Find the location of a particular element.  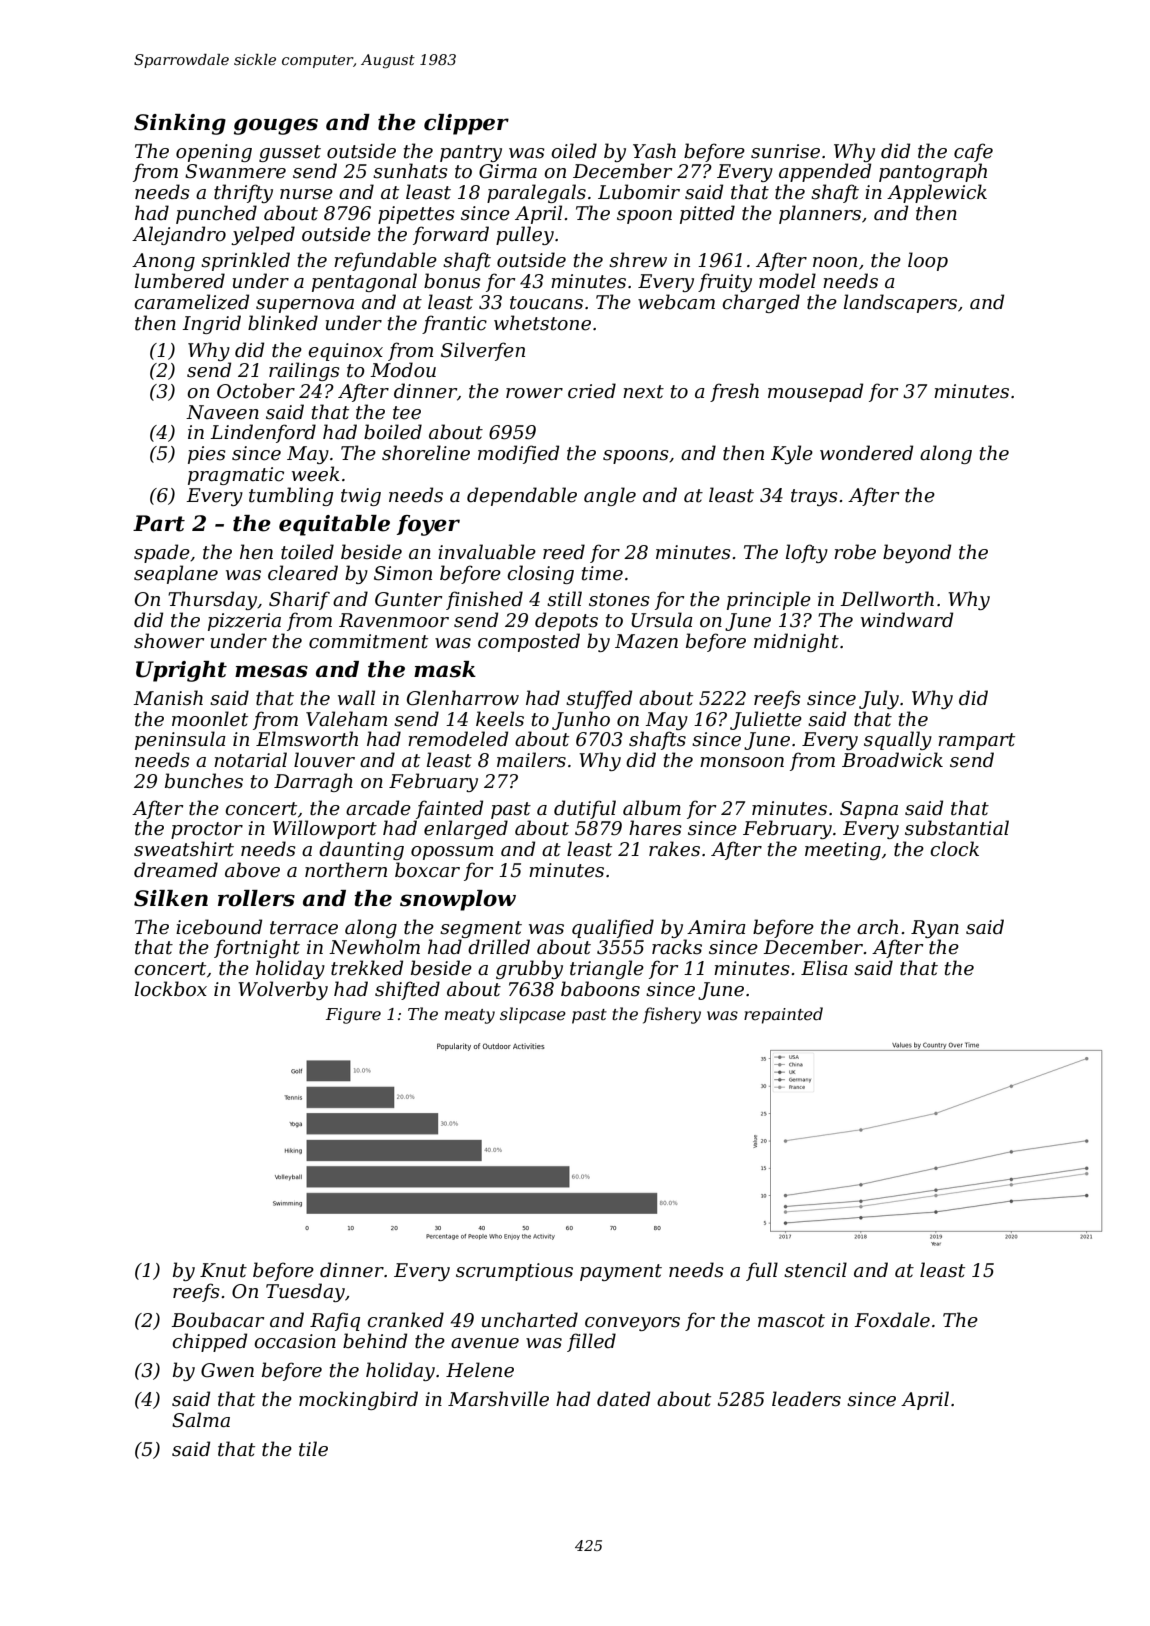

seaplane is located at coordinates (176, 574).
